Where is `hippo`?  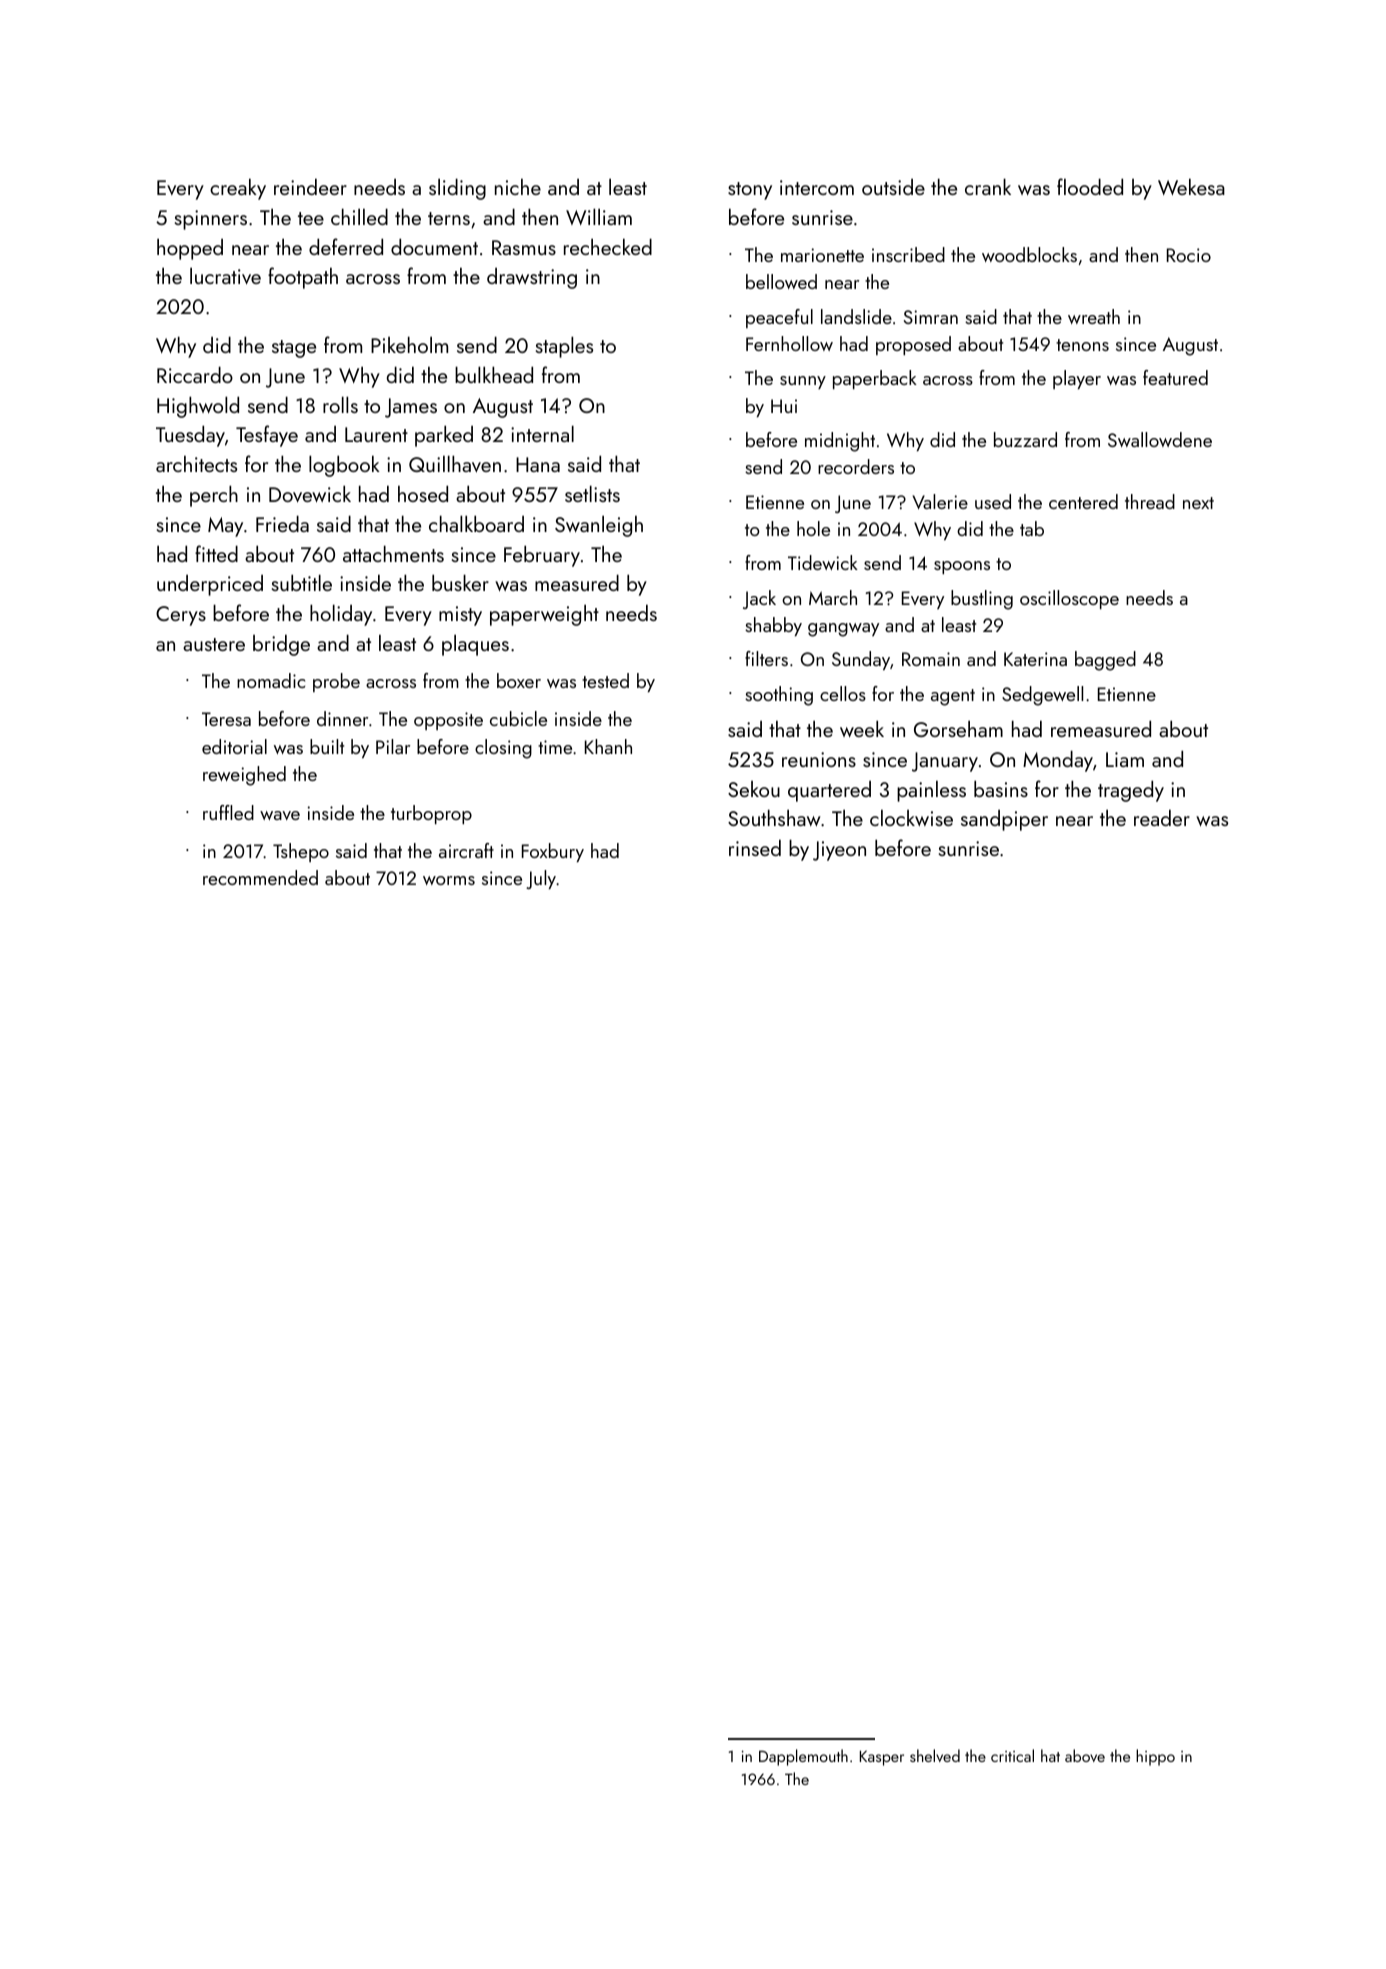 hippo is located at coordinates (1155, 1757).
